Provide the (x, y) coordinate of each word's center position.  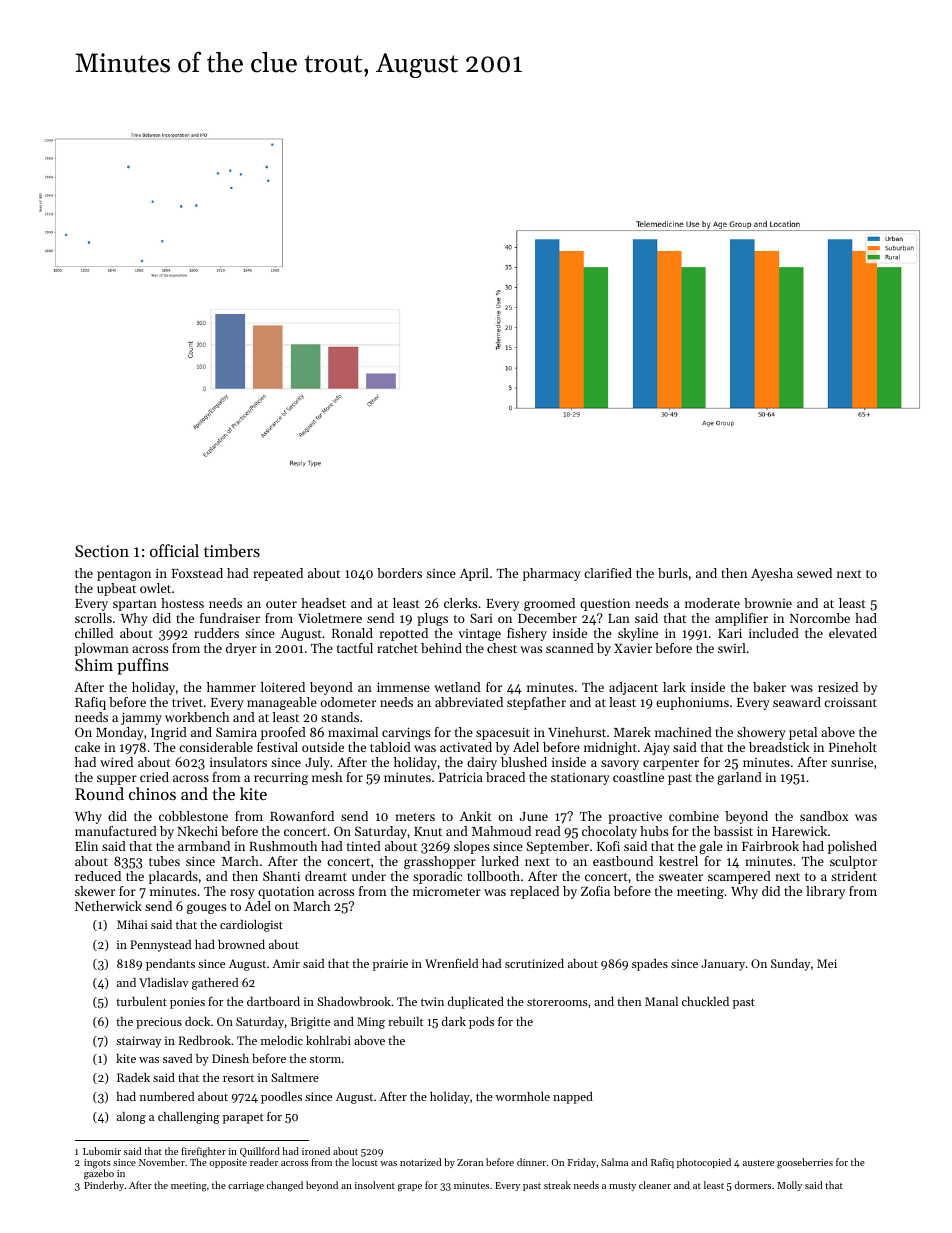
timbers (232, 550)
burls (673, 573)
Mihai (132, 924)
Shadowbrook (354, 1001)
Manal (661, 1001)
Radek (133, 1077)
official (174, 550)
